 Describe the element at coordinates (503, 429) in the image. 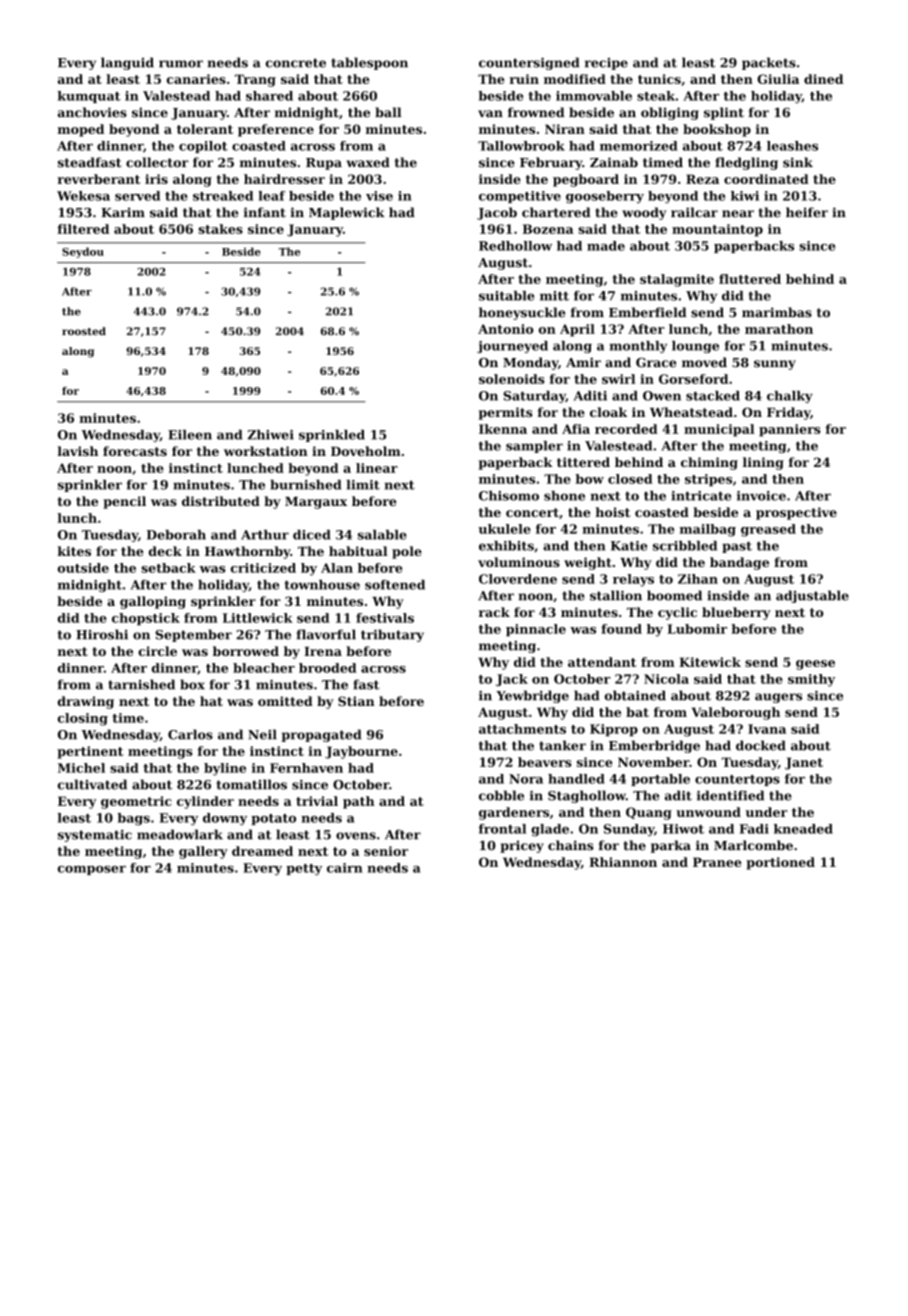

I see `Ikenna` at that location.
